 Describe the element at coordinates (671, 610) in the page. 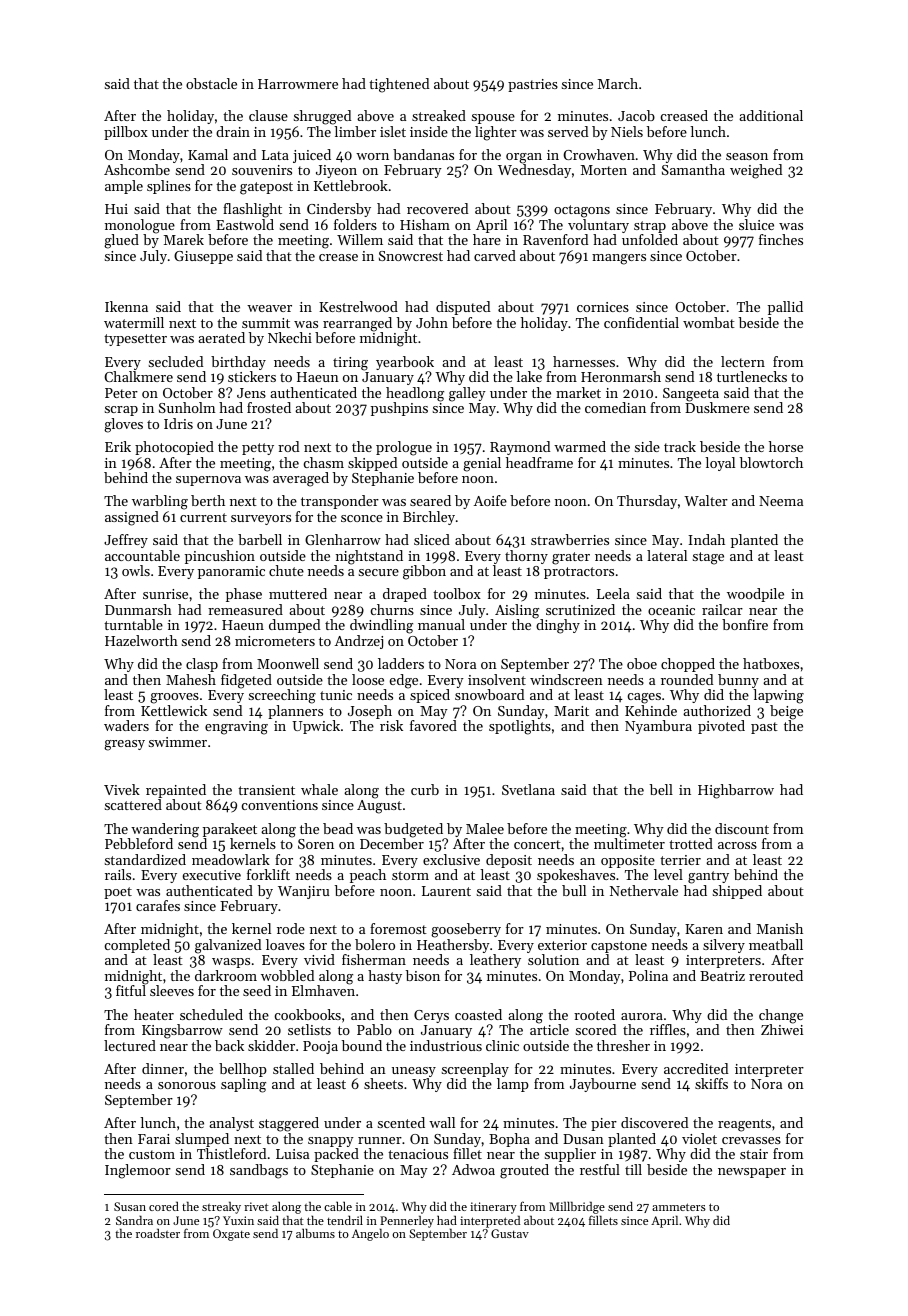

I see `oceanic` at that location.
